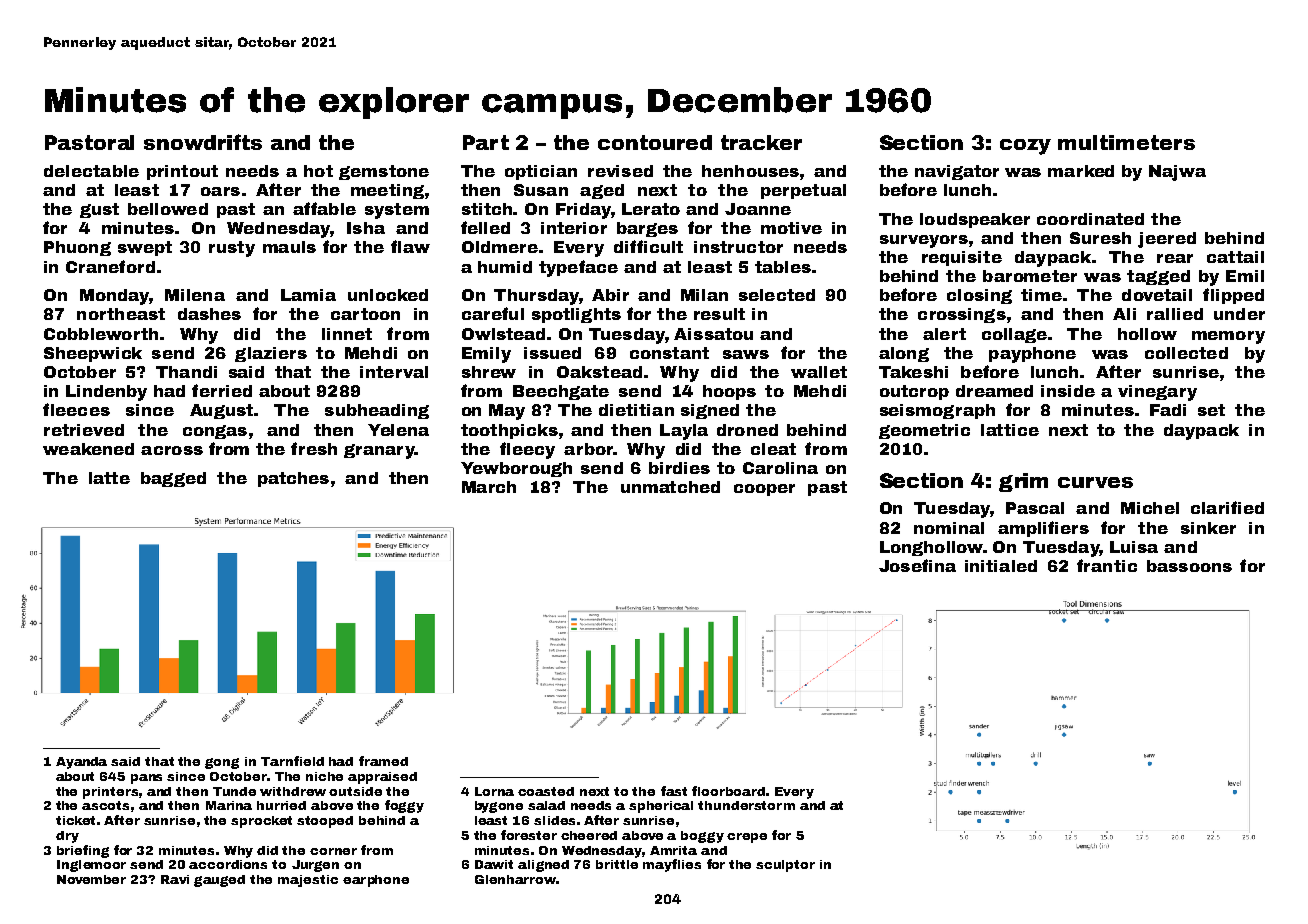 This document has width=1308, height=924. I want to click on Josefina, so click(917, 565).
